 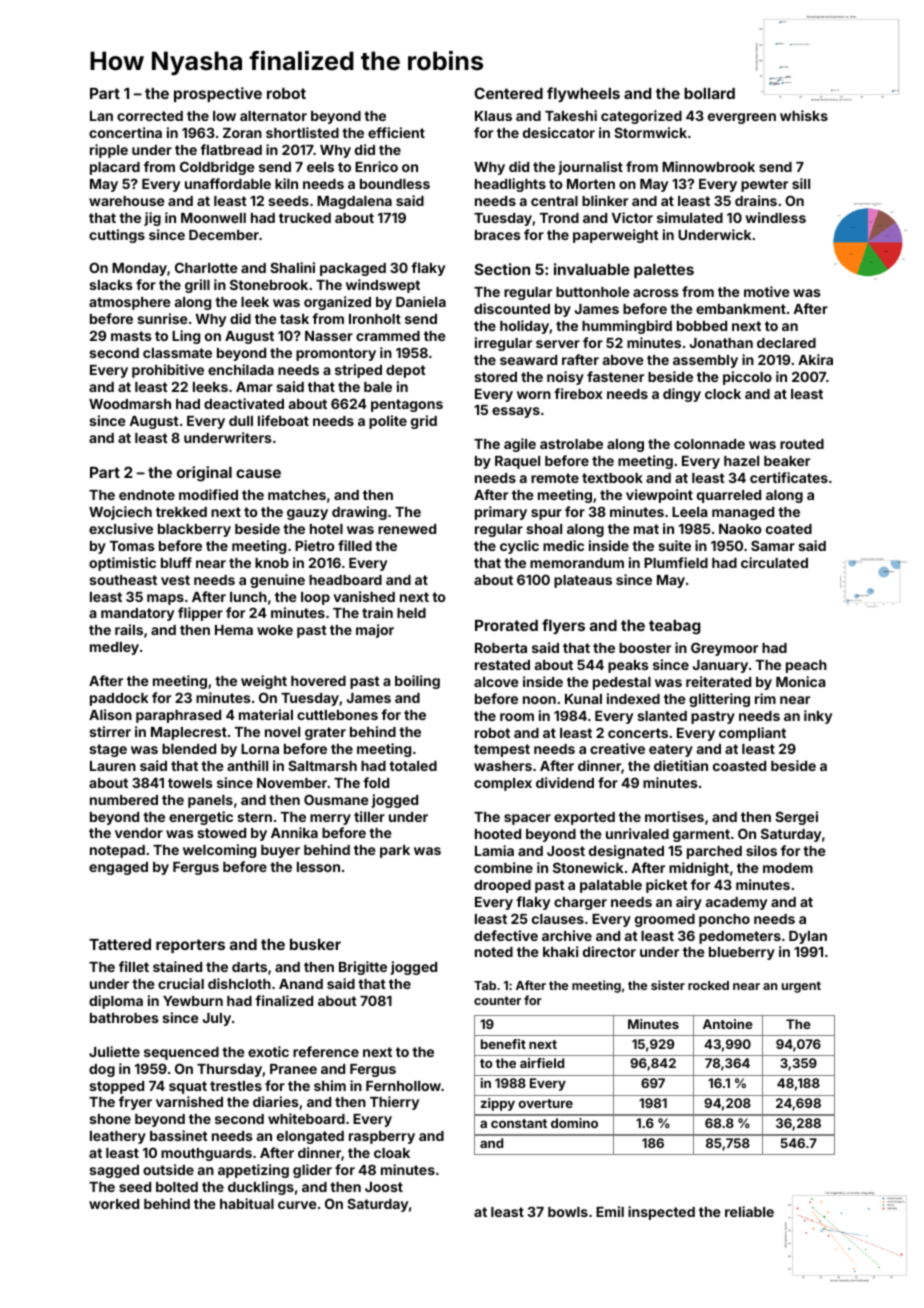 What do you see at coordinates (177, 1187) in the page?
I see `bolted` at bounding box center [177, 1187].
